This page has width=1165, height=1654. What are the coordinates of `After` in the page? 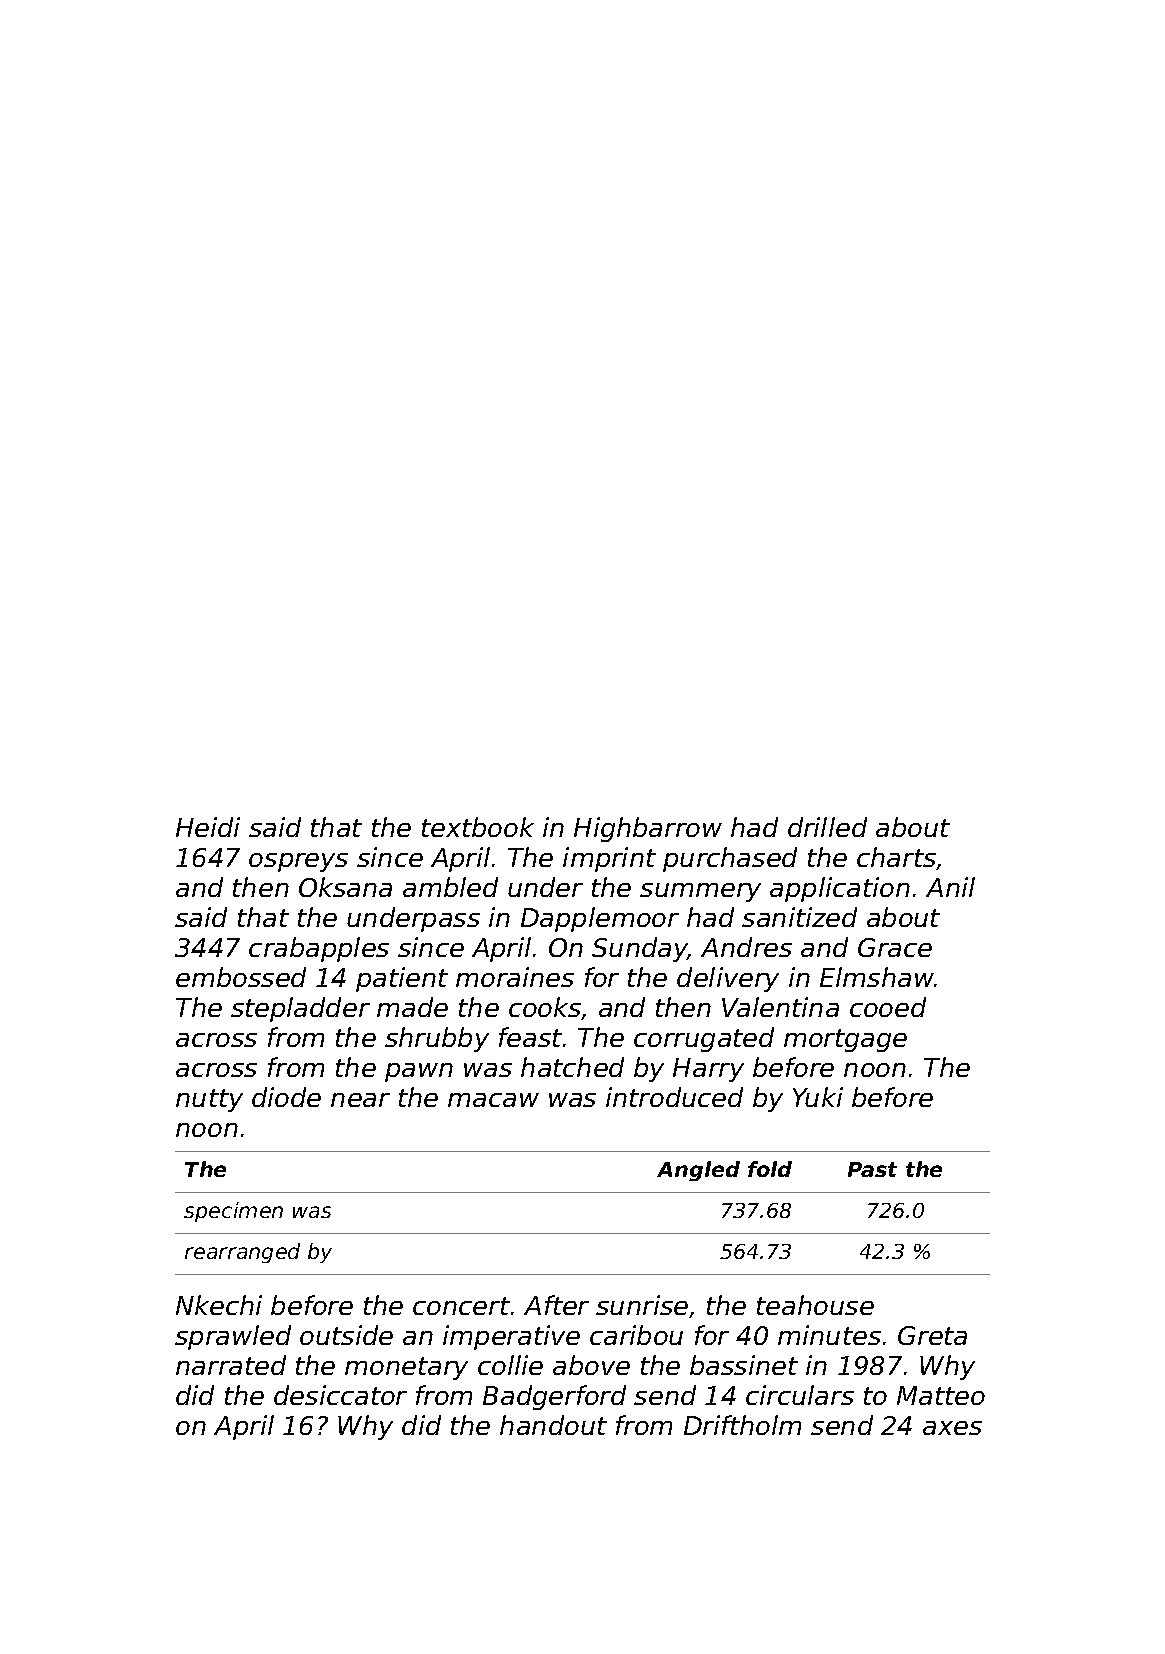 It's located at (556, 1305).
